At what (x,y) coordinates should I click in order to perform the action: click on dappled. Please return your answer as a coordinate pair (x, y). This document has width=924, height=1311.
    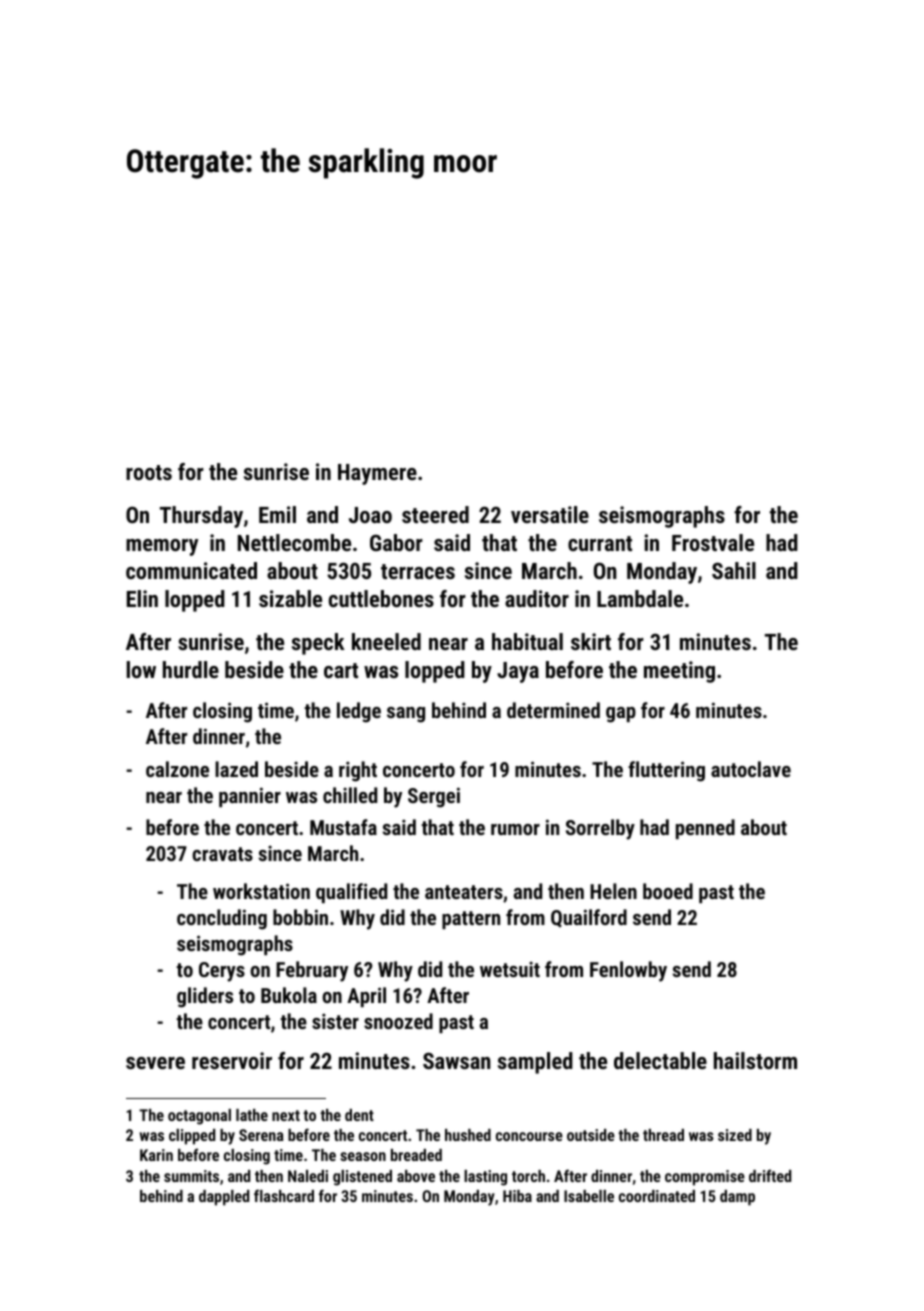
    Looking at the image, I should click on (224, 1198).
